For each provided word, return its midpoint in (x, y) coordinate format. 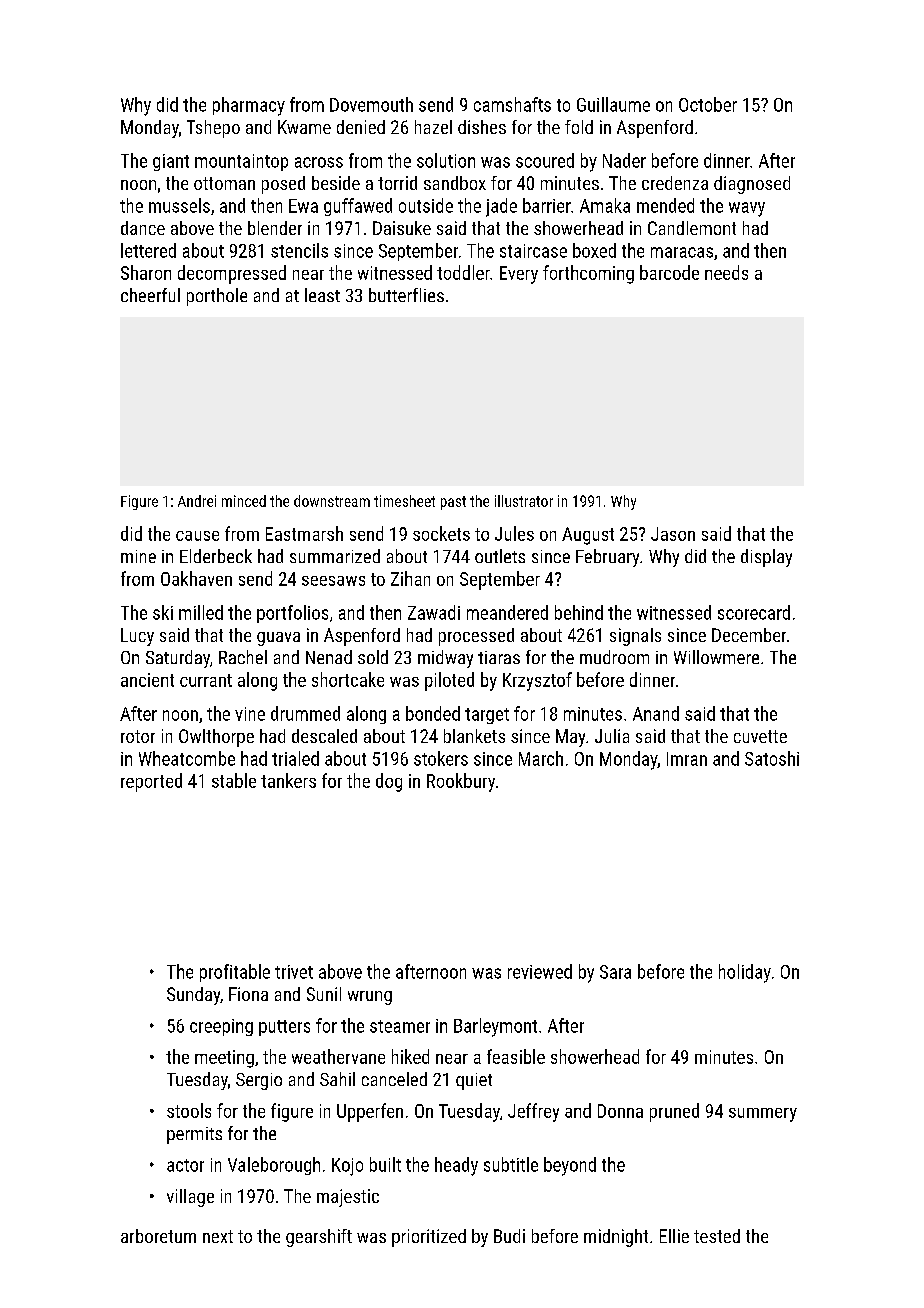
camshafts (512, 104)
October (708, 104)
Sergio (259, 1081)
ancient (147, 680)
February (607, 558)
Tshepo (213, 129)
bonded (433, 713)
